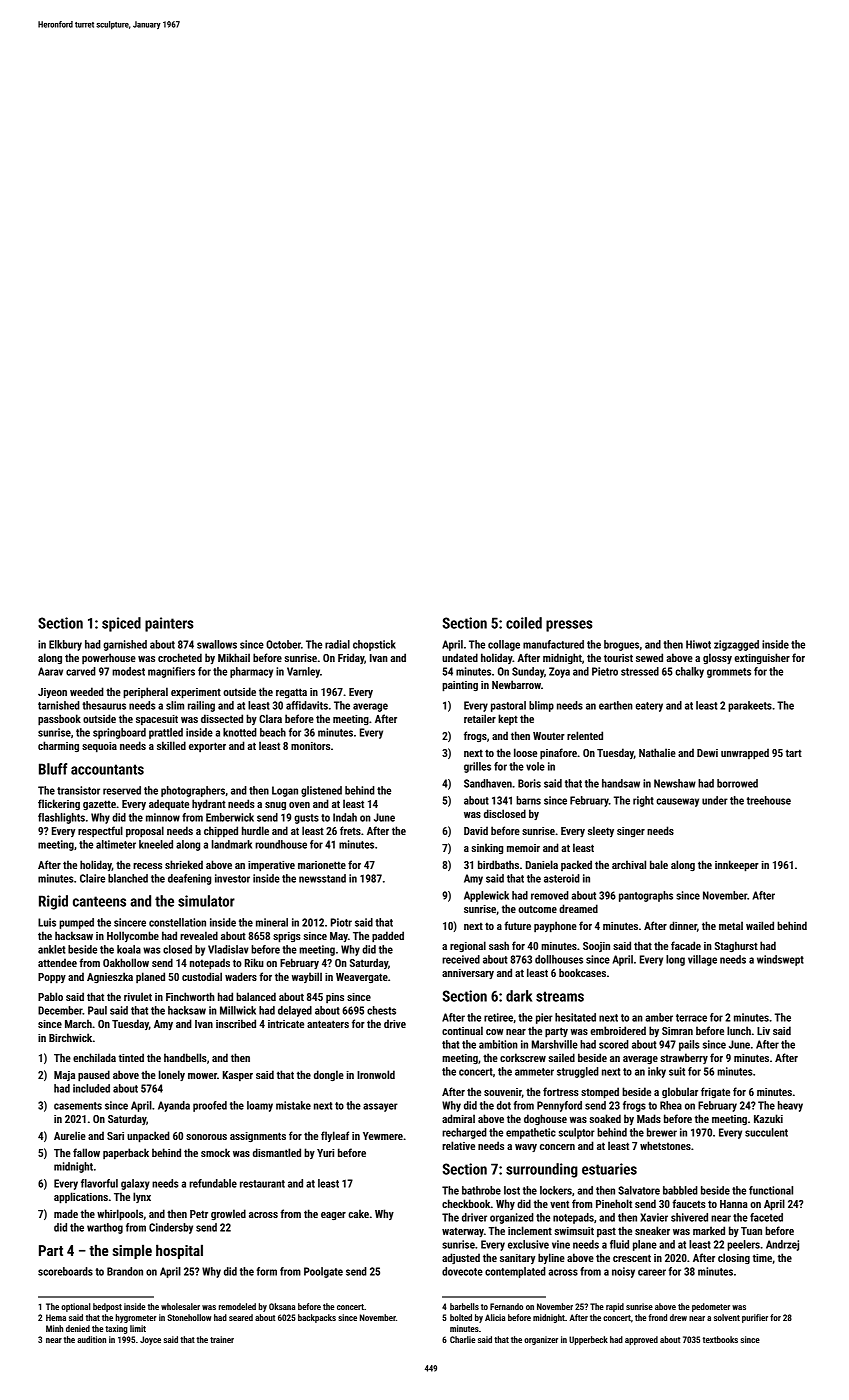  I want to click on Soojin, so click(596, 947).
